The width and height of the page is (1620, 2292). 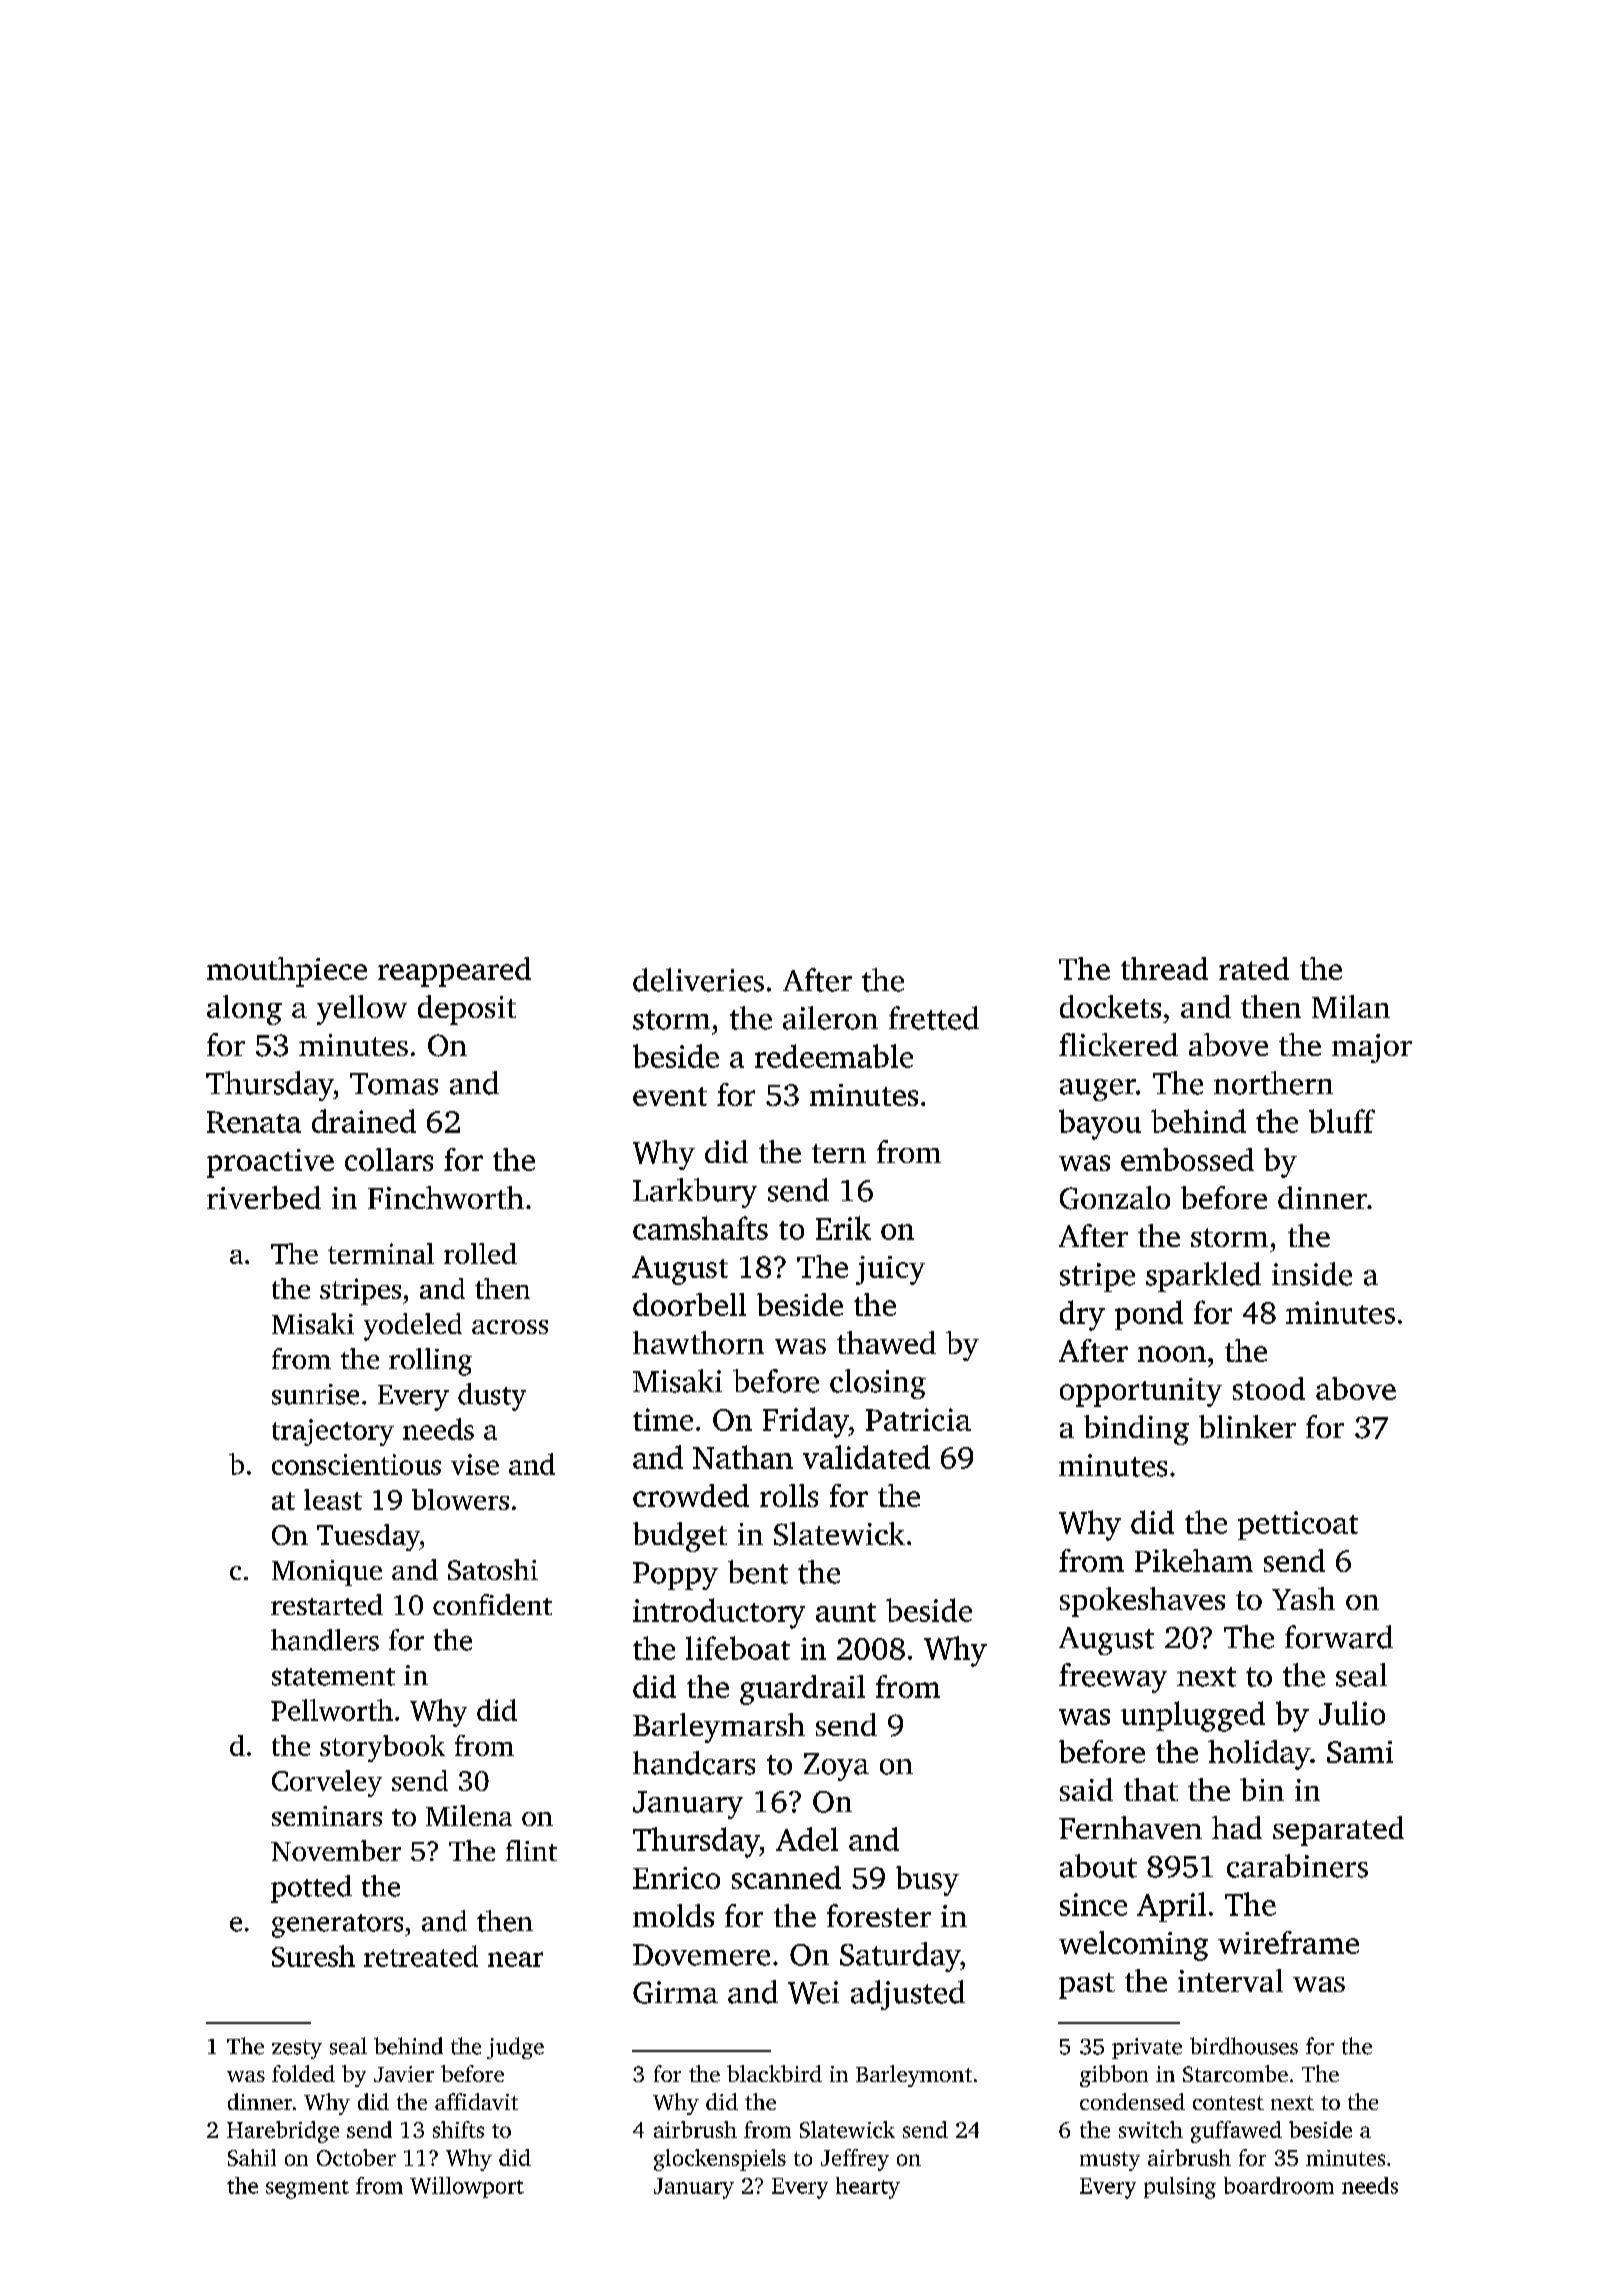 I want to click on deliveries, so click(x=698, y=980).
